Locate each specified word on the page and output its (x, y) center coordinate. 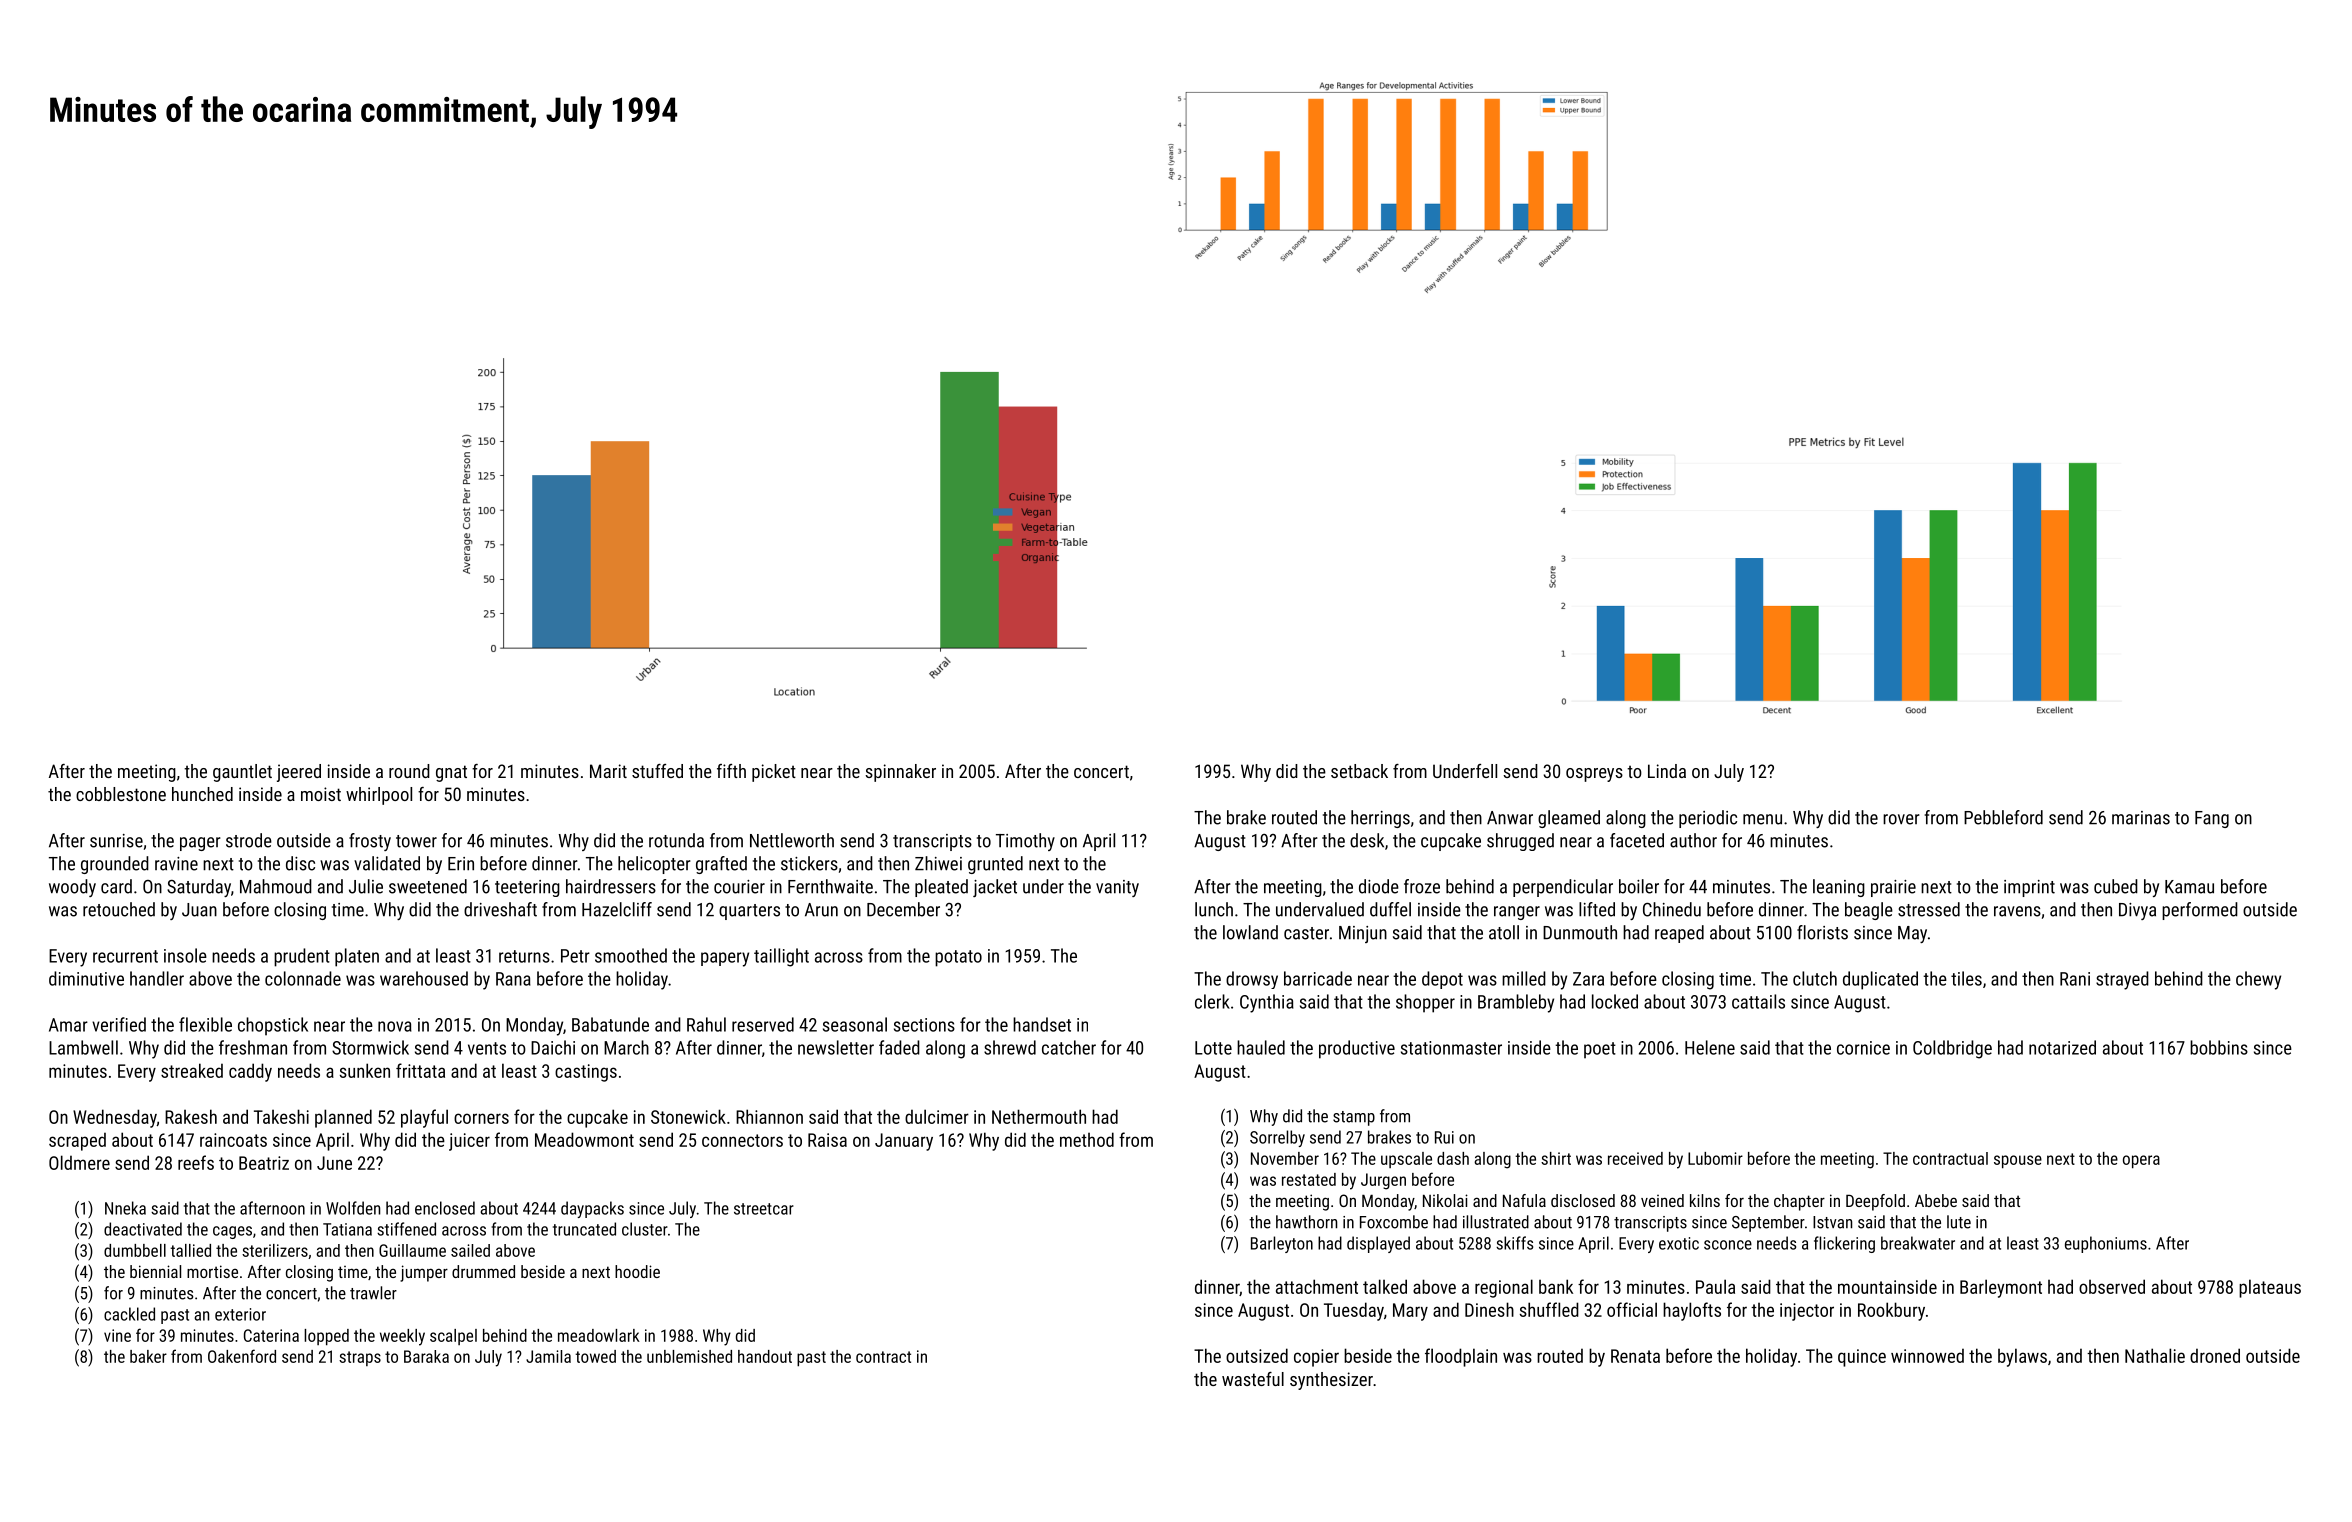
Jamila (548, 1356)
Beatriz (264, 1163)
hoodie (637, 1271)
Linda (1667, 771)
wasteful (1253, 1379)
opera (2141, 1162)
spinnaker (900, 773)
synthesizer (1331, 1381)
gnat (451, 773)
